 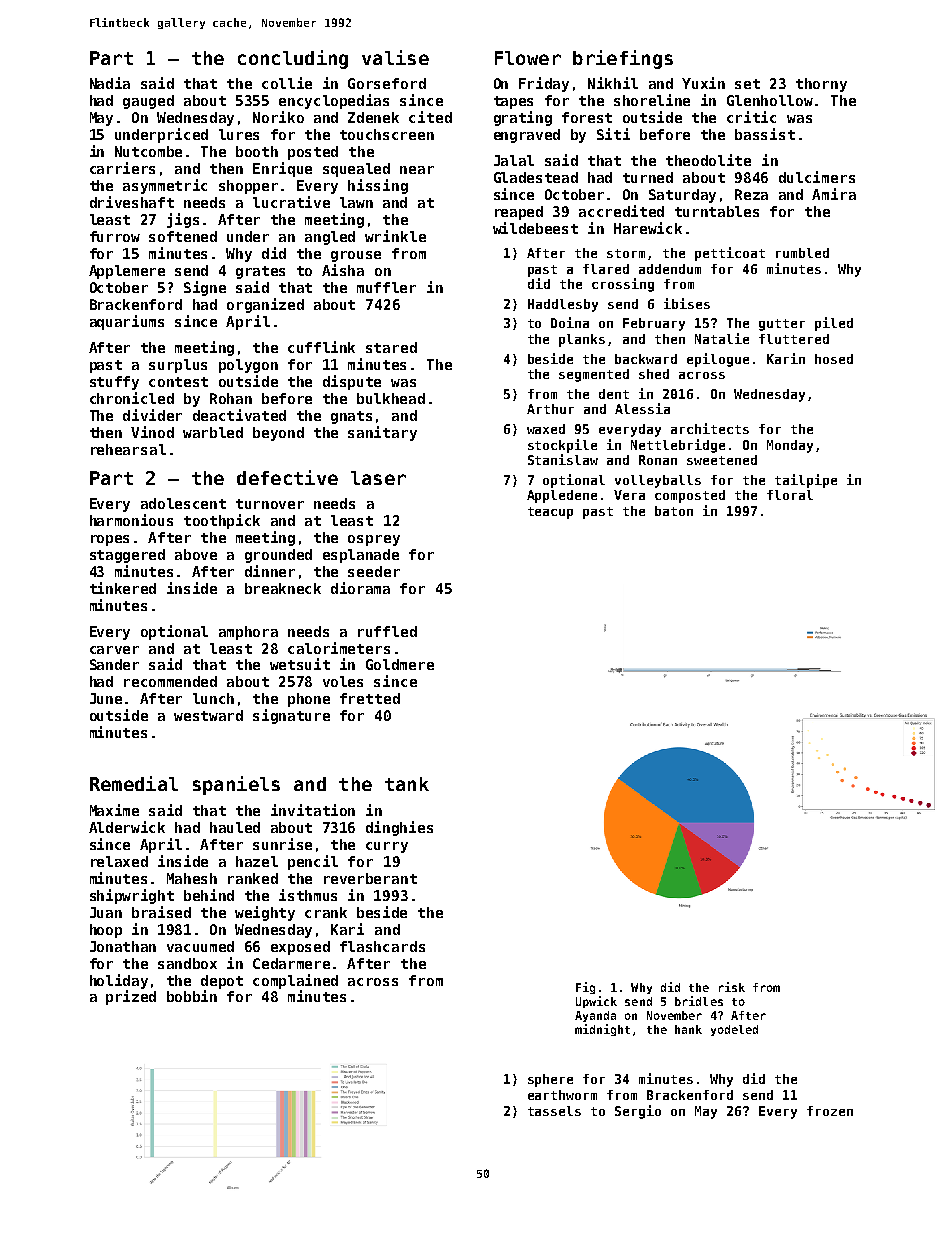 What do you see at coordinates (790, 495) in the screenshot?
I see `floral` at bounding box center [790, 495].
